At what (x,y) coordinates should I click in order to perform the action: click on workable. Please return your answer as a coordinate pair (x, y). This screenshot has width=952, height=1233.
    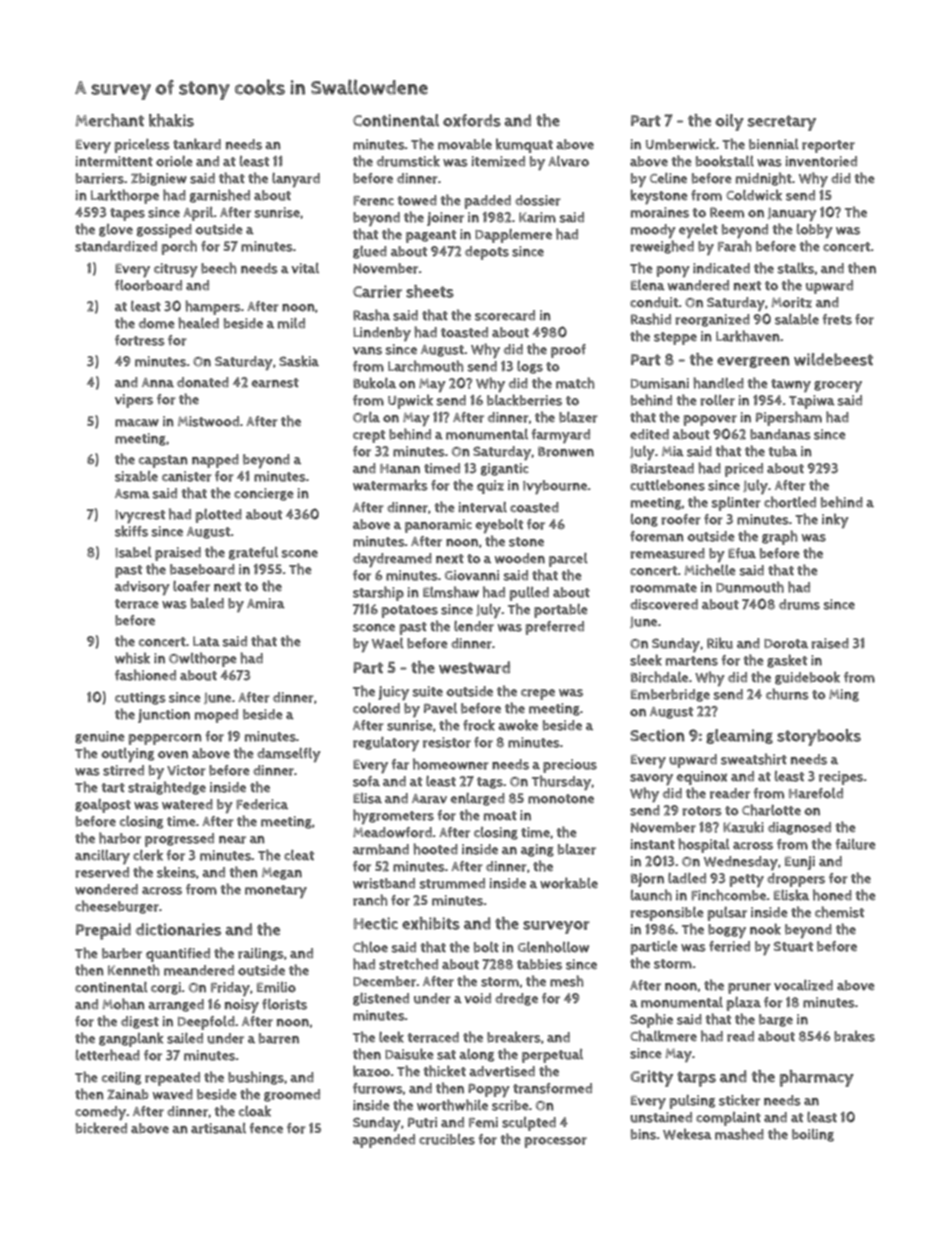
    Looking at the image, I should click on (569, 883).
